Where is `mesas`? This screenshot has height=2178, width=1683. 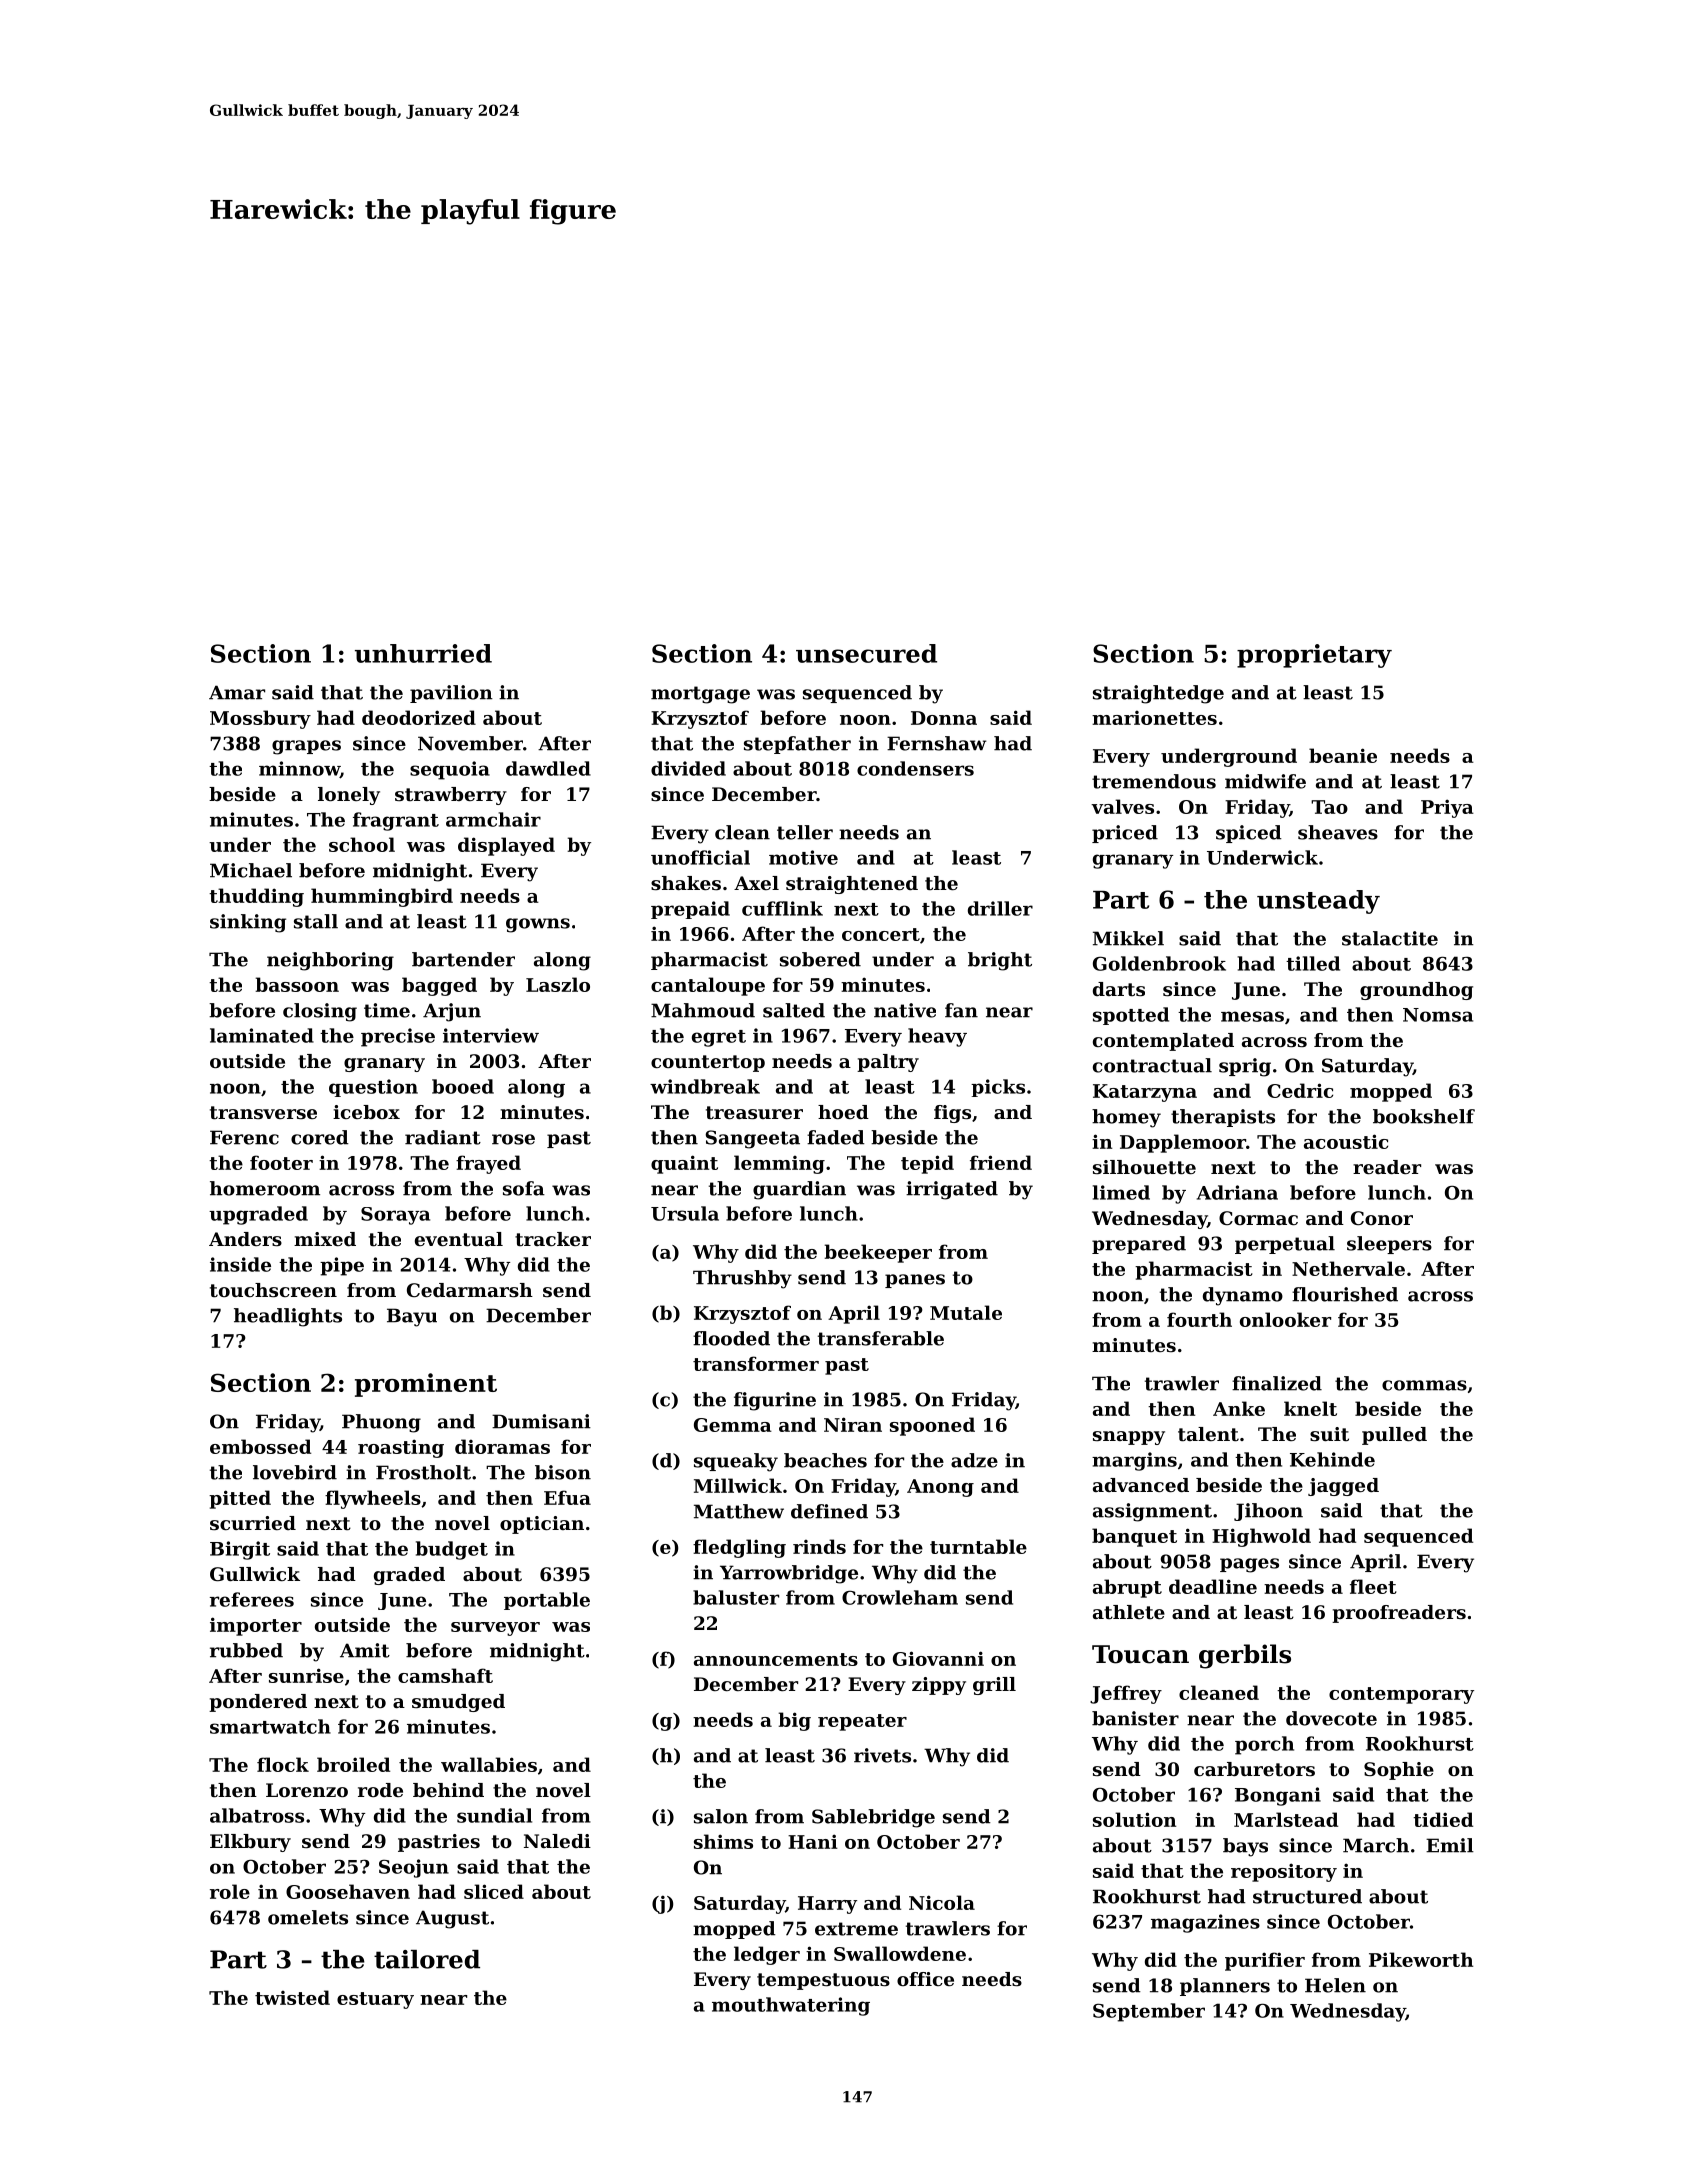
mesas is located at coordinates (1252, 1016).
